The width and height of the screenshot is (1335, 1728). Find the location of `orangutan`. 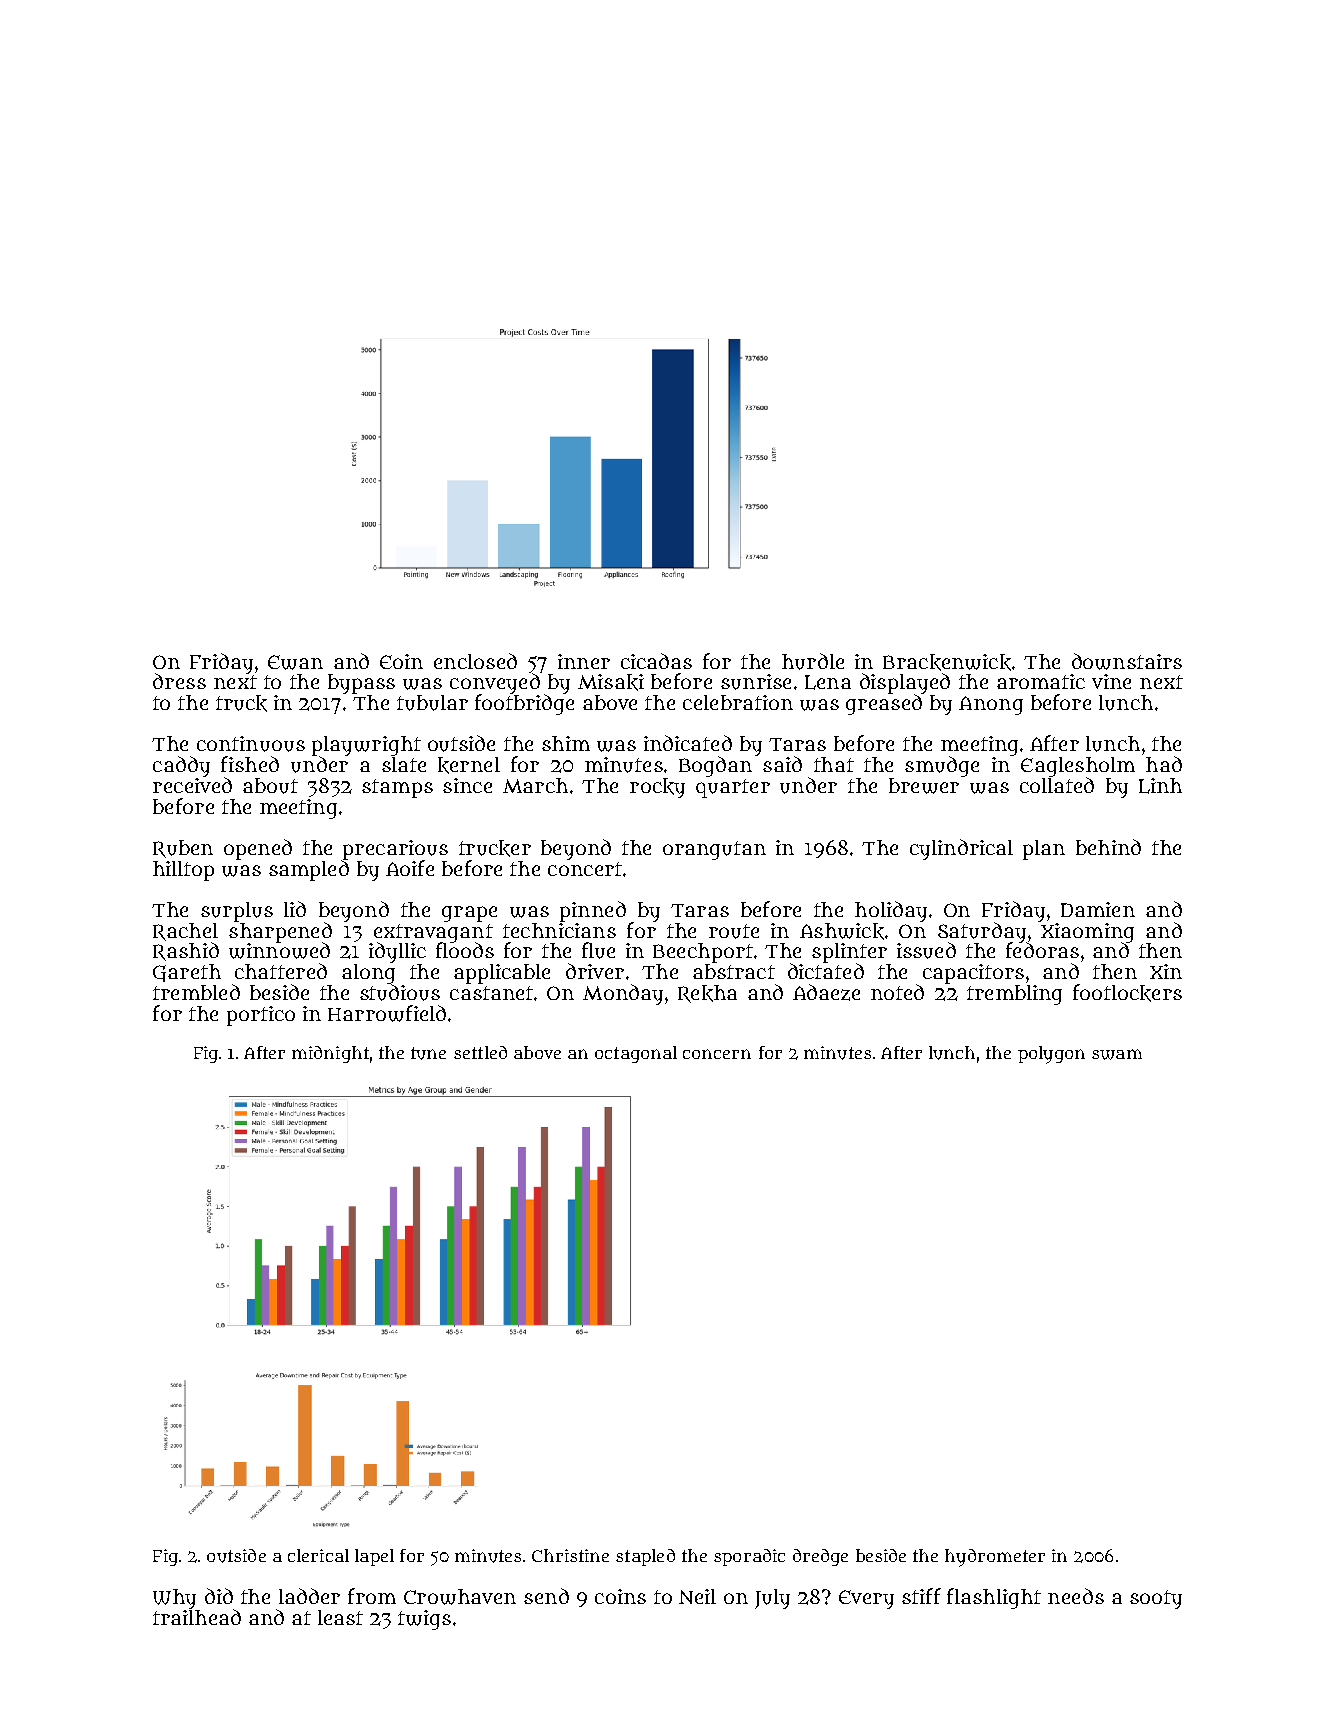

orangutan is located at coordinates (714, 850).
